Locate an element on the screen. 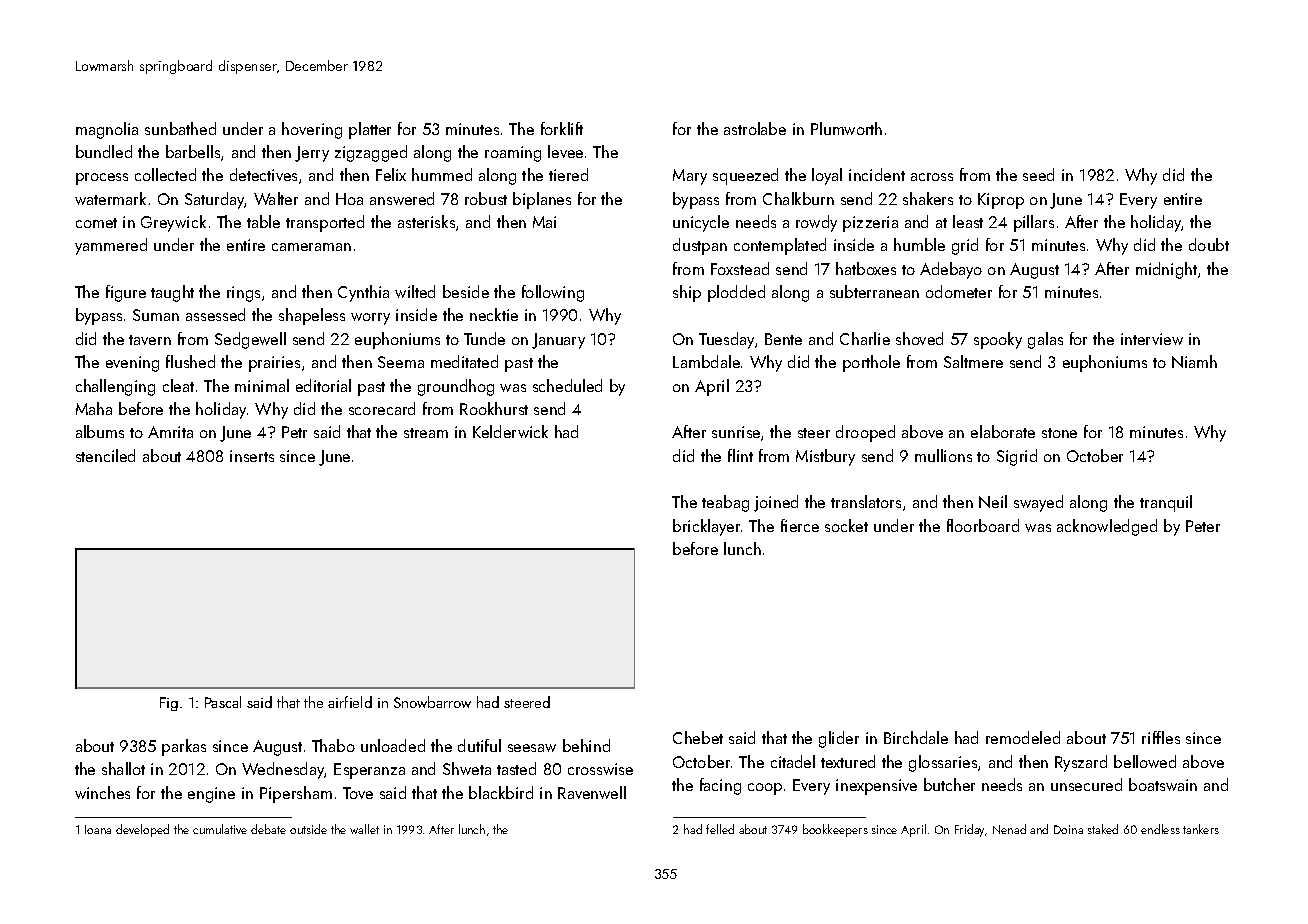  interview is located at coordinates (1152, 339).
